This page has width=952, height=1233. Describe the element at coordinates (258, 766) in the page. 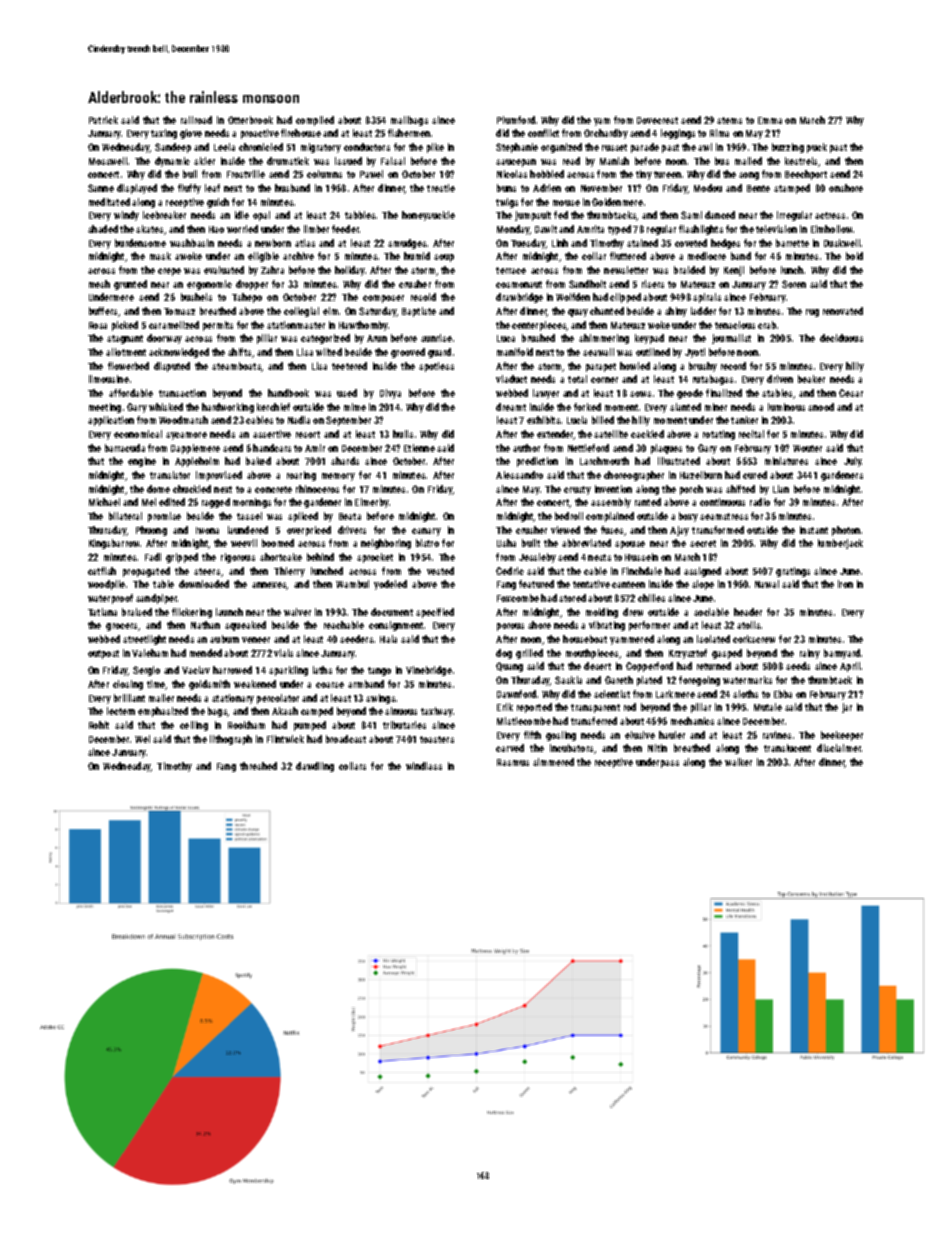

I see `threshed` at that location.
